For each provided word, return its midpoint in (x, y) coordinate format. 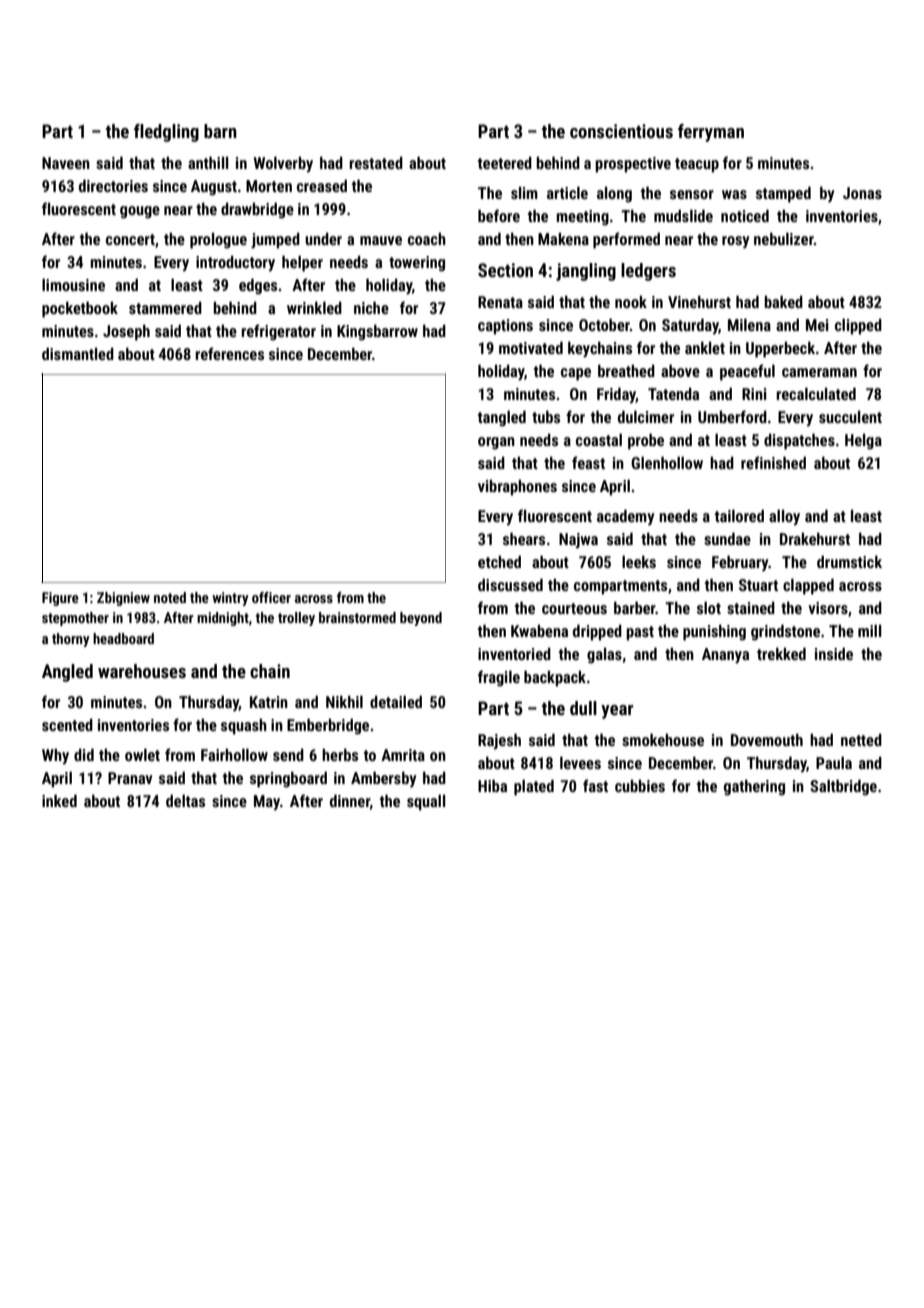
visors (828, 608)
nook (631, 301)
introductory (235, 263)
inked (59, 800)
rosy (736, 242)
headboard (123, 638)
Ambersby (384, 779)
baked (783, 301)
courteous (574, 608)
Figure (60, 599)
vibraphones (517, 487)
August (214, 188)
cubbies (640, 785)
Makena (563, 238)
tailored (739, 515)
